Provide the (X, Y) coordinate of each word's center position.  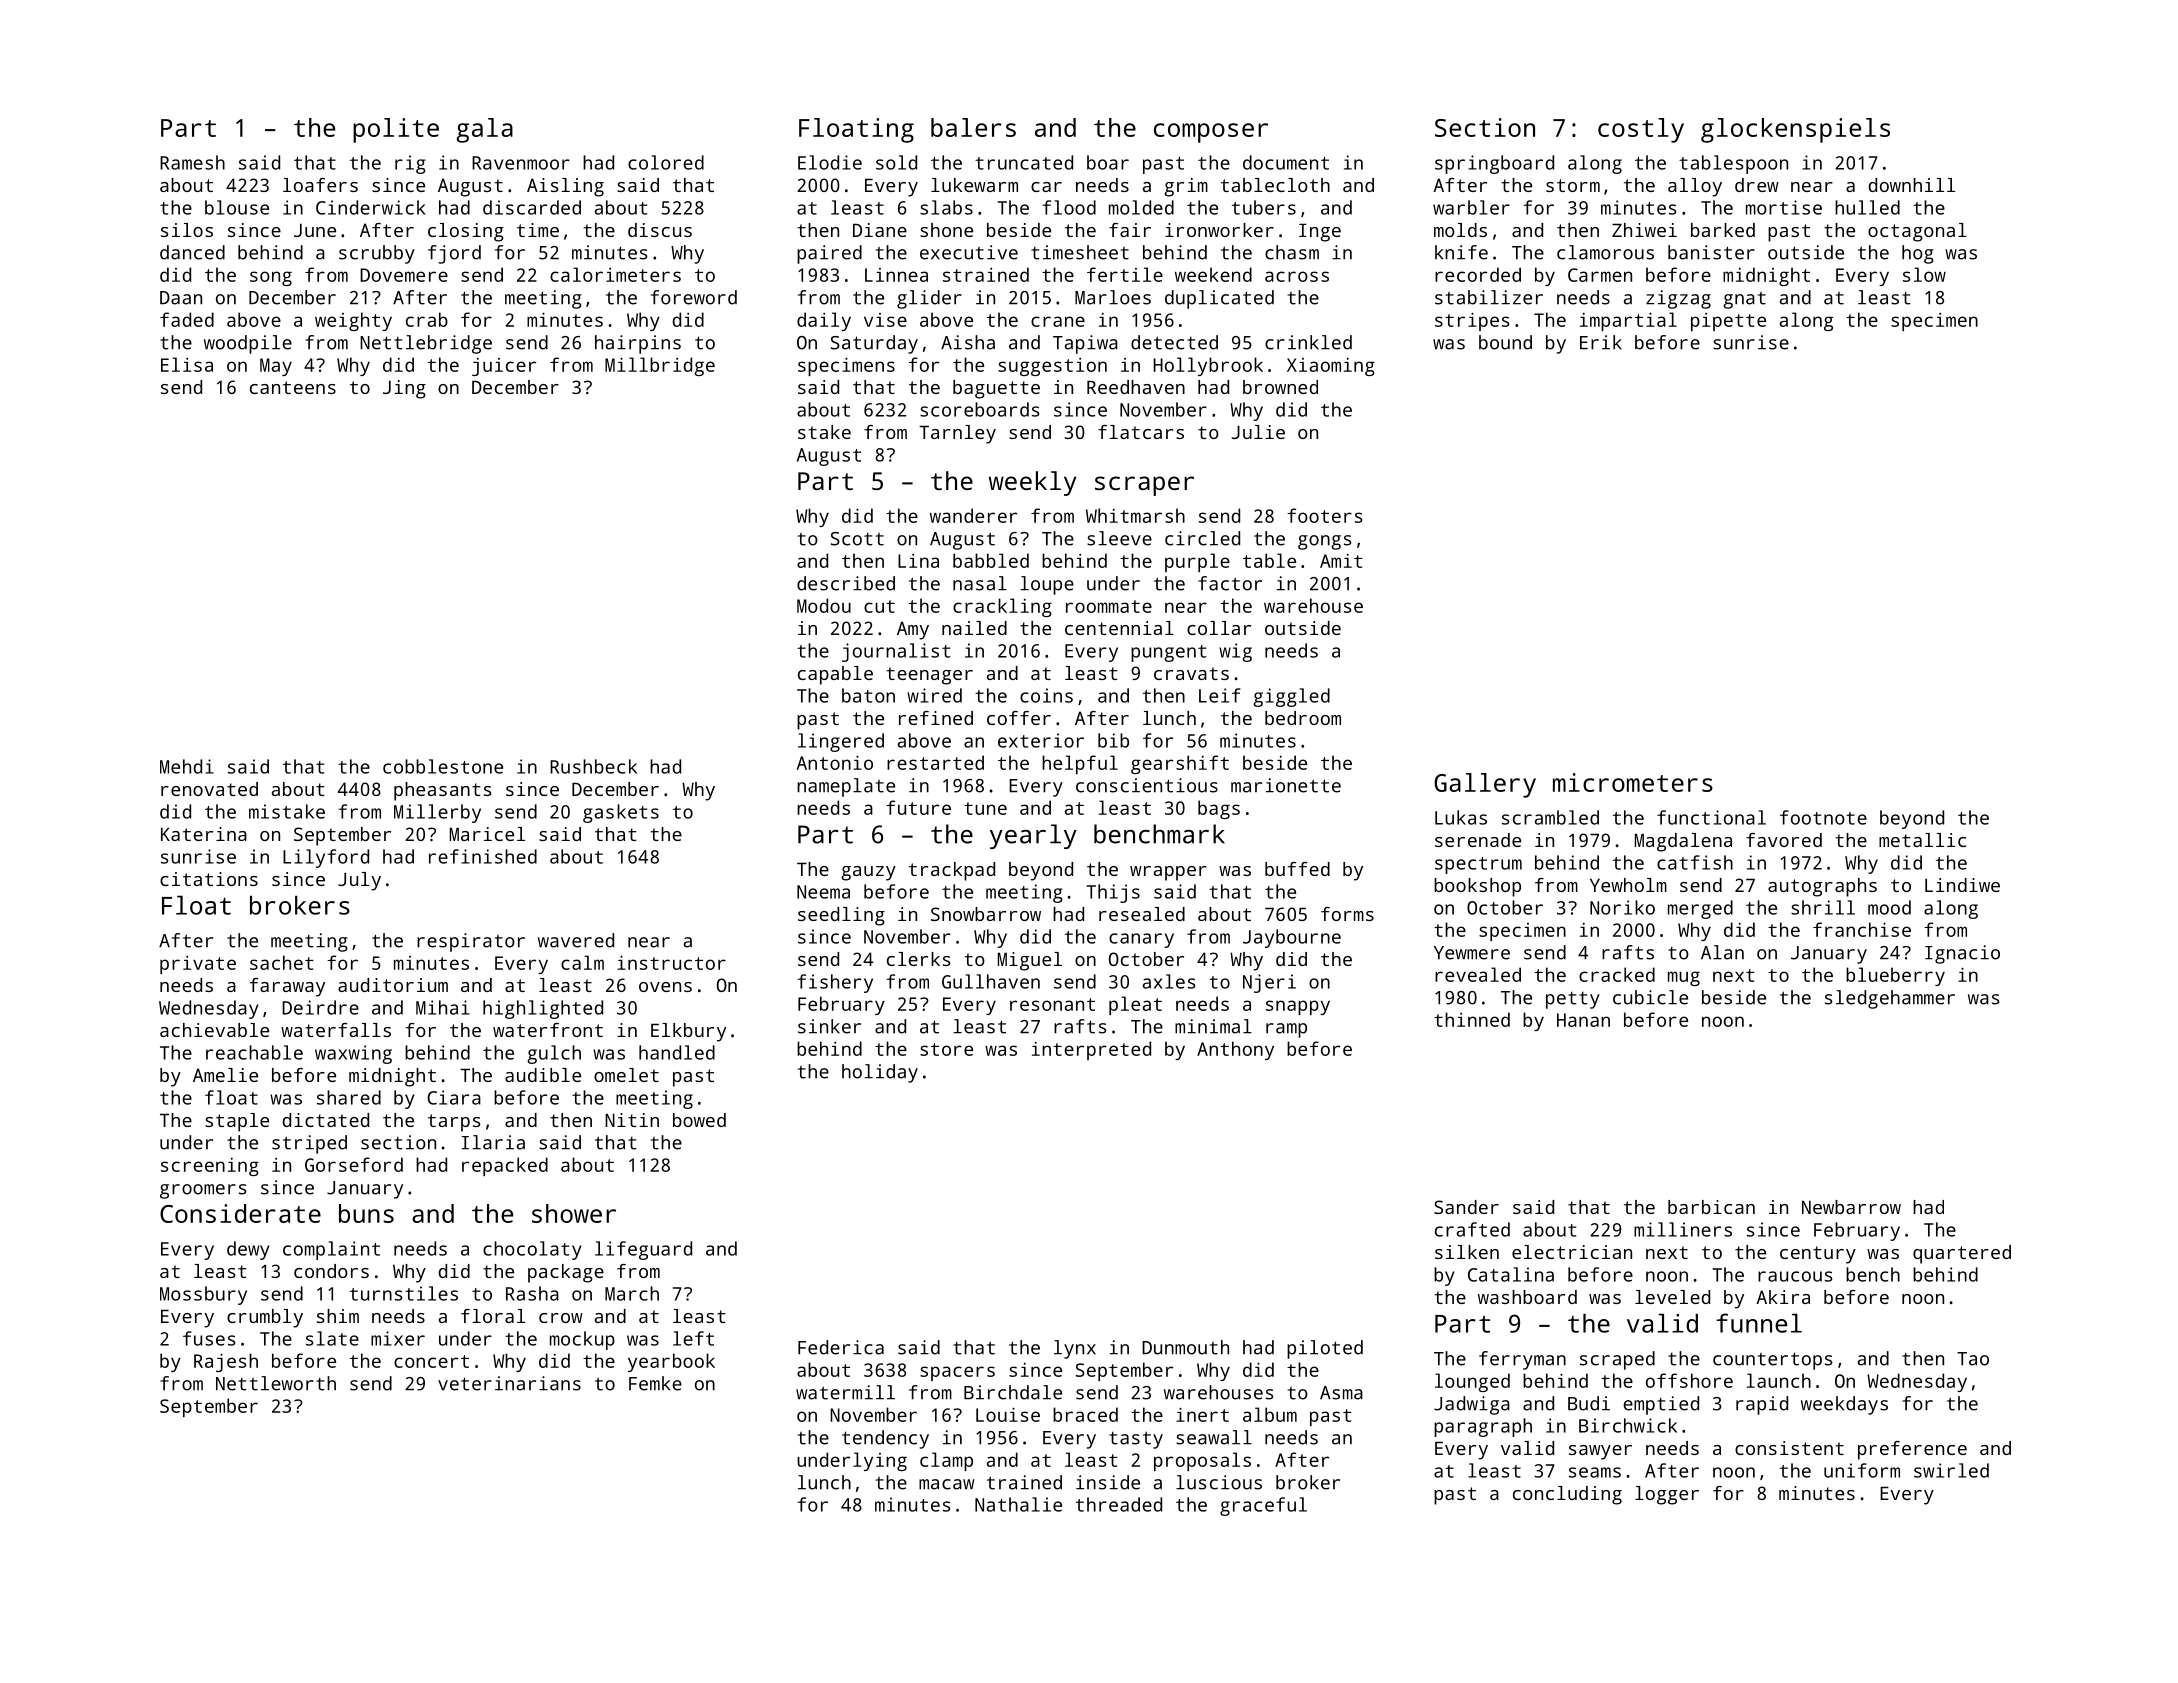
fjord (454, 254)
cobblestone (443, 766)
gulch (554, 1054)
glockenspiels (1795, 130)
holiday (880, 1073)
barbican (1711, 1207)
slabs (946, 207)
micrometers (1633, 782)
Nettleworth (276, 1383)
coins (1046, 695)
